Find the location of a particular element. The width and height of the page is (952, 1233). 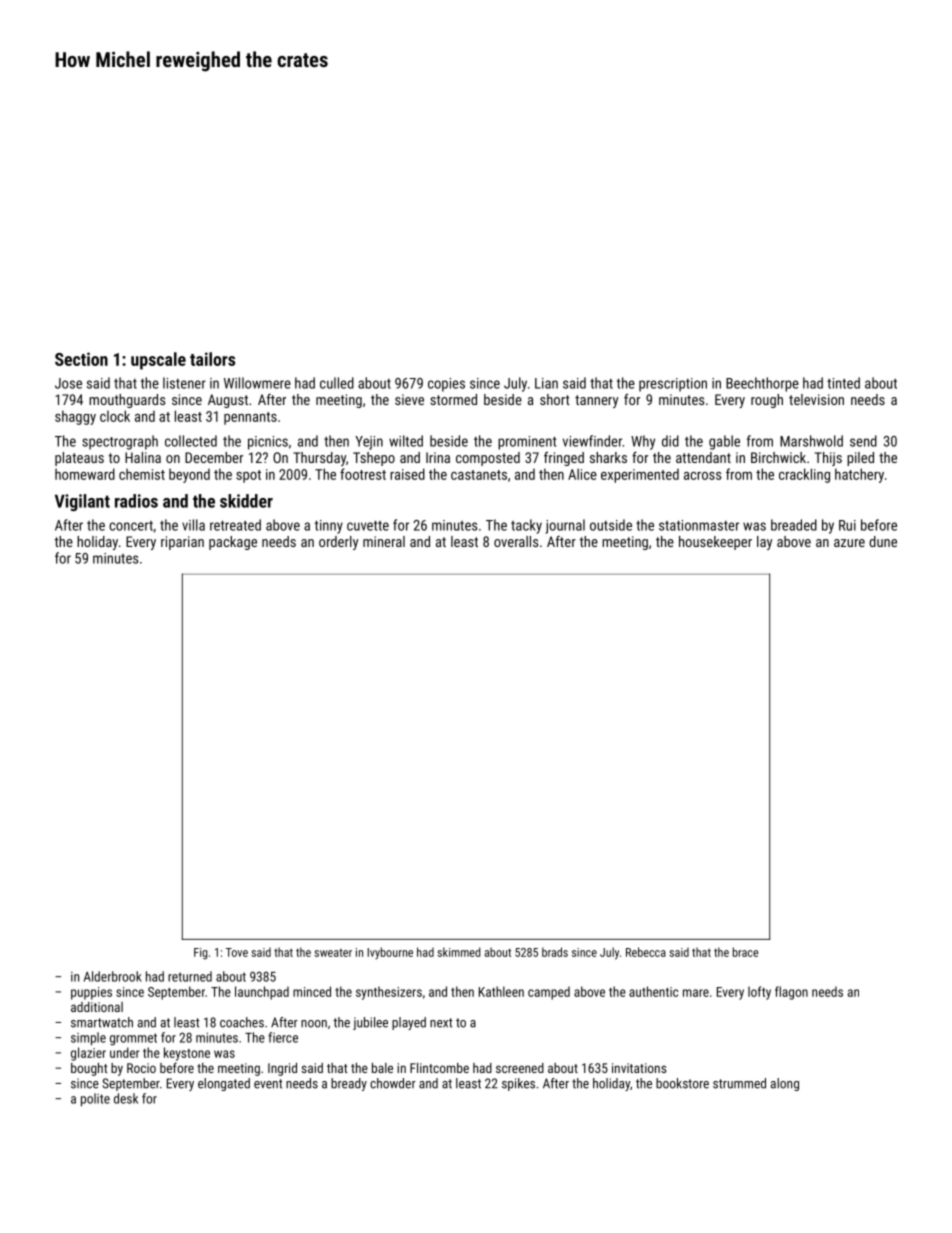

bale is located at coordinates (382, 1068).
